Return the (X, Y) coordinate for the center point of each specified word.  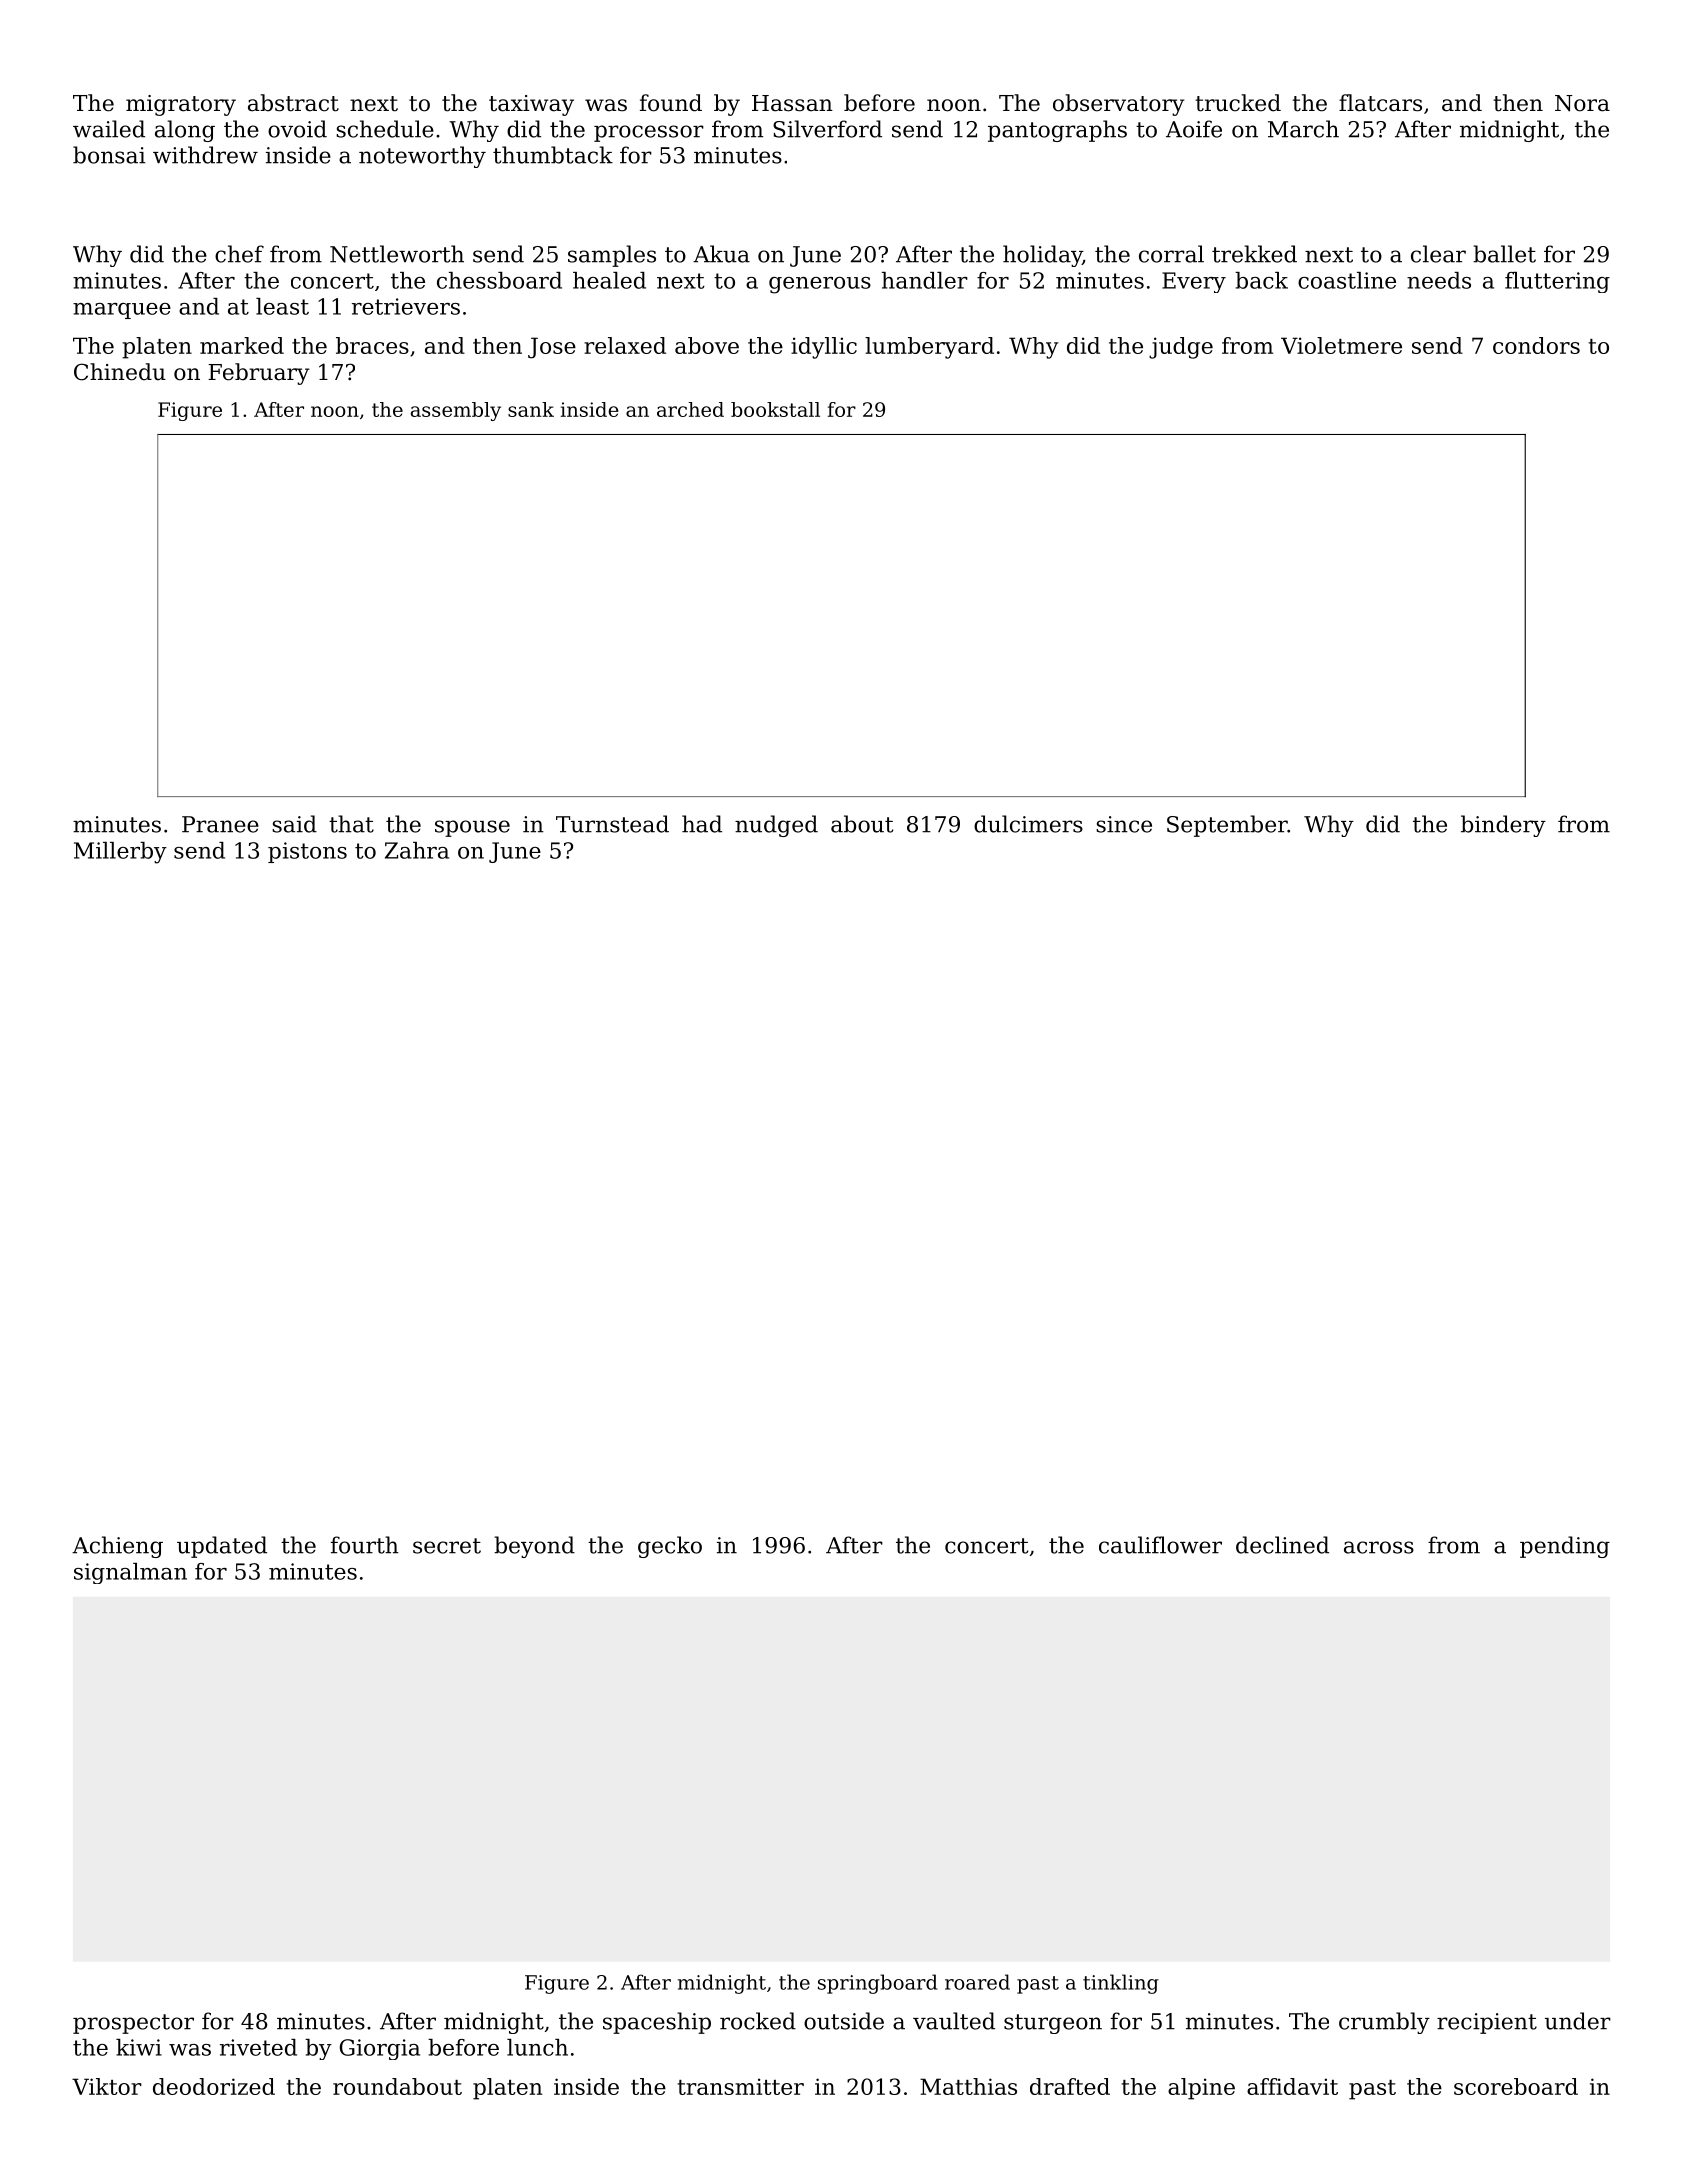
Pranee (220, 824)
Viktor (107, 2086)
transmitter (741, 2086)
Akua (721, 254)
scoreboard (1516, 2086)
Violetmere (1341, 345)
